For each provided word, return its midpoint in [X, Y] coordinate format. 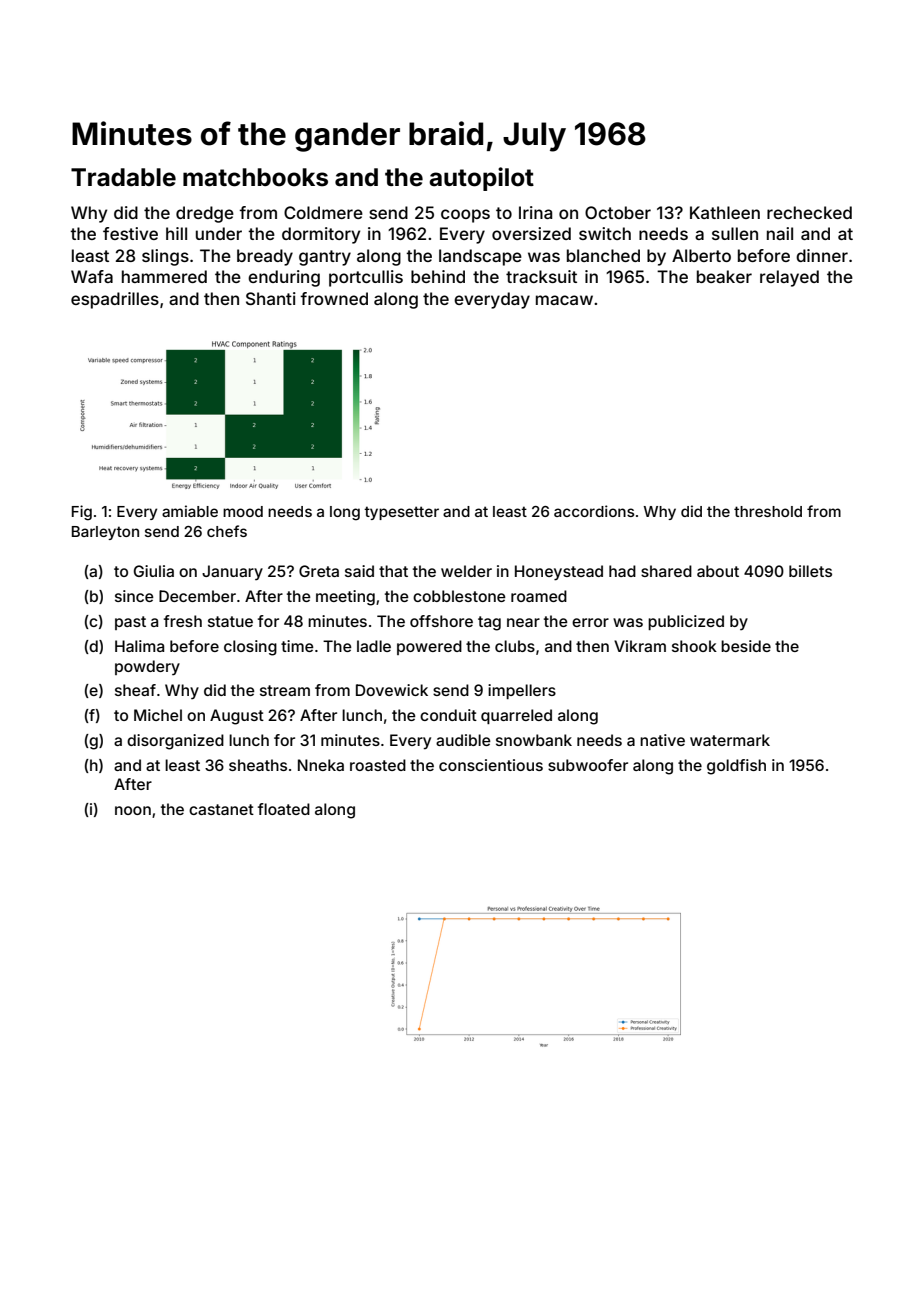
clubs [515, 646]
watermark [730, 740]
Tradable [123, 177]
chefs [227, 531]
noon [133, 810]
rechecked [809, 212]
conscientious [491, 765]
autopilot [481, 179]
